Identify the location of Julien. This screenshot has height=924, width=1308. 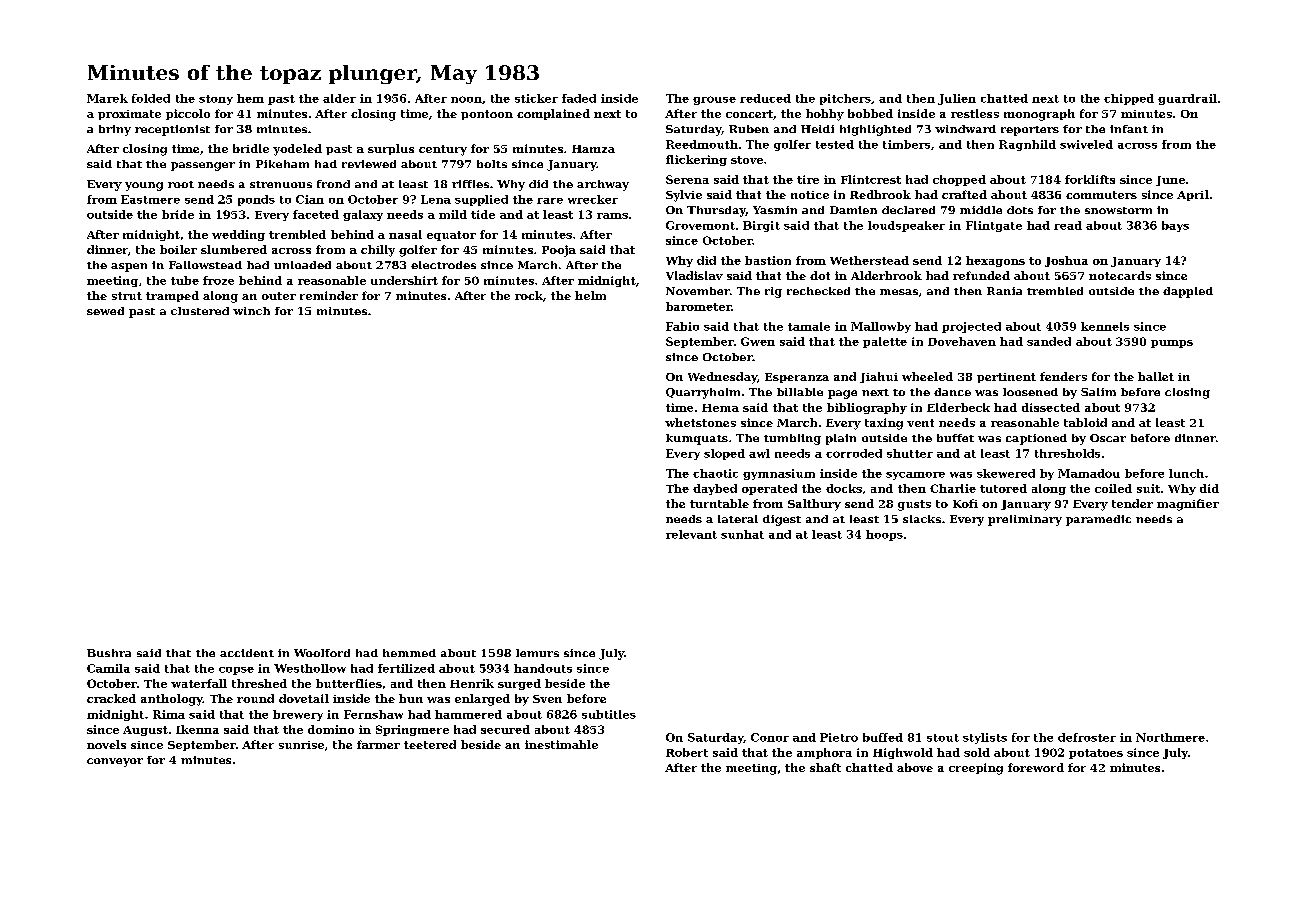
(957, 99).
